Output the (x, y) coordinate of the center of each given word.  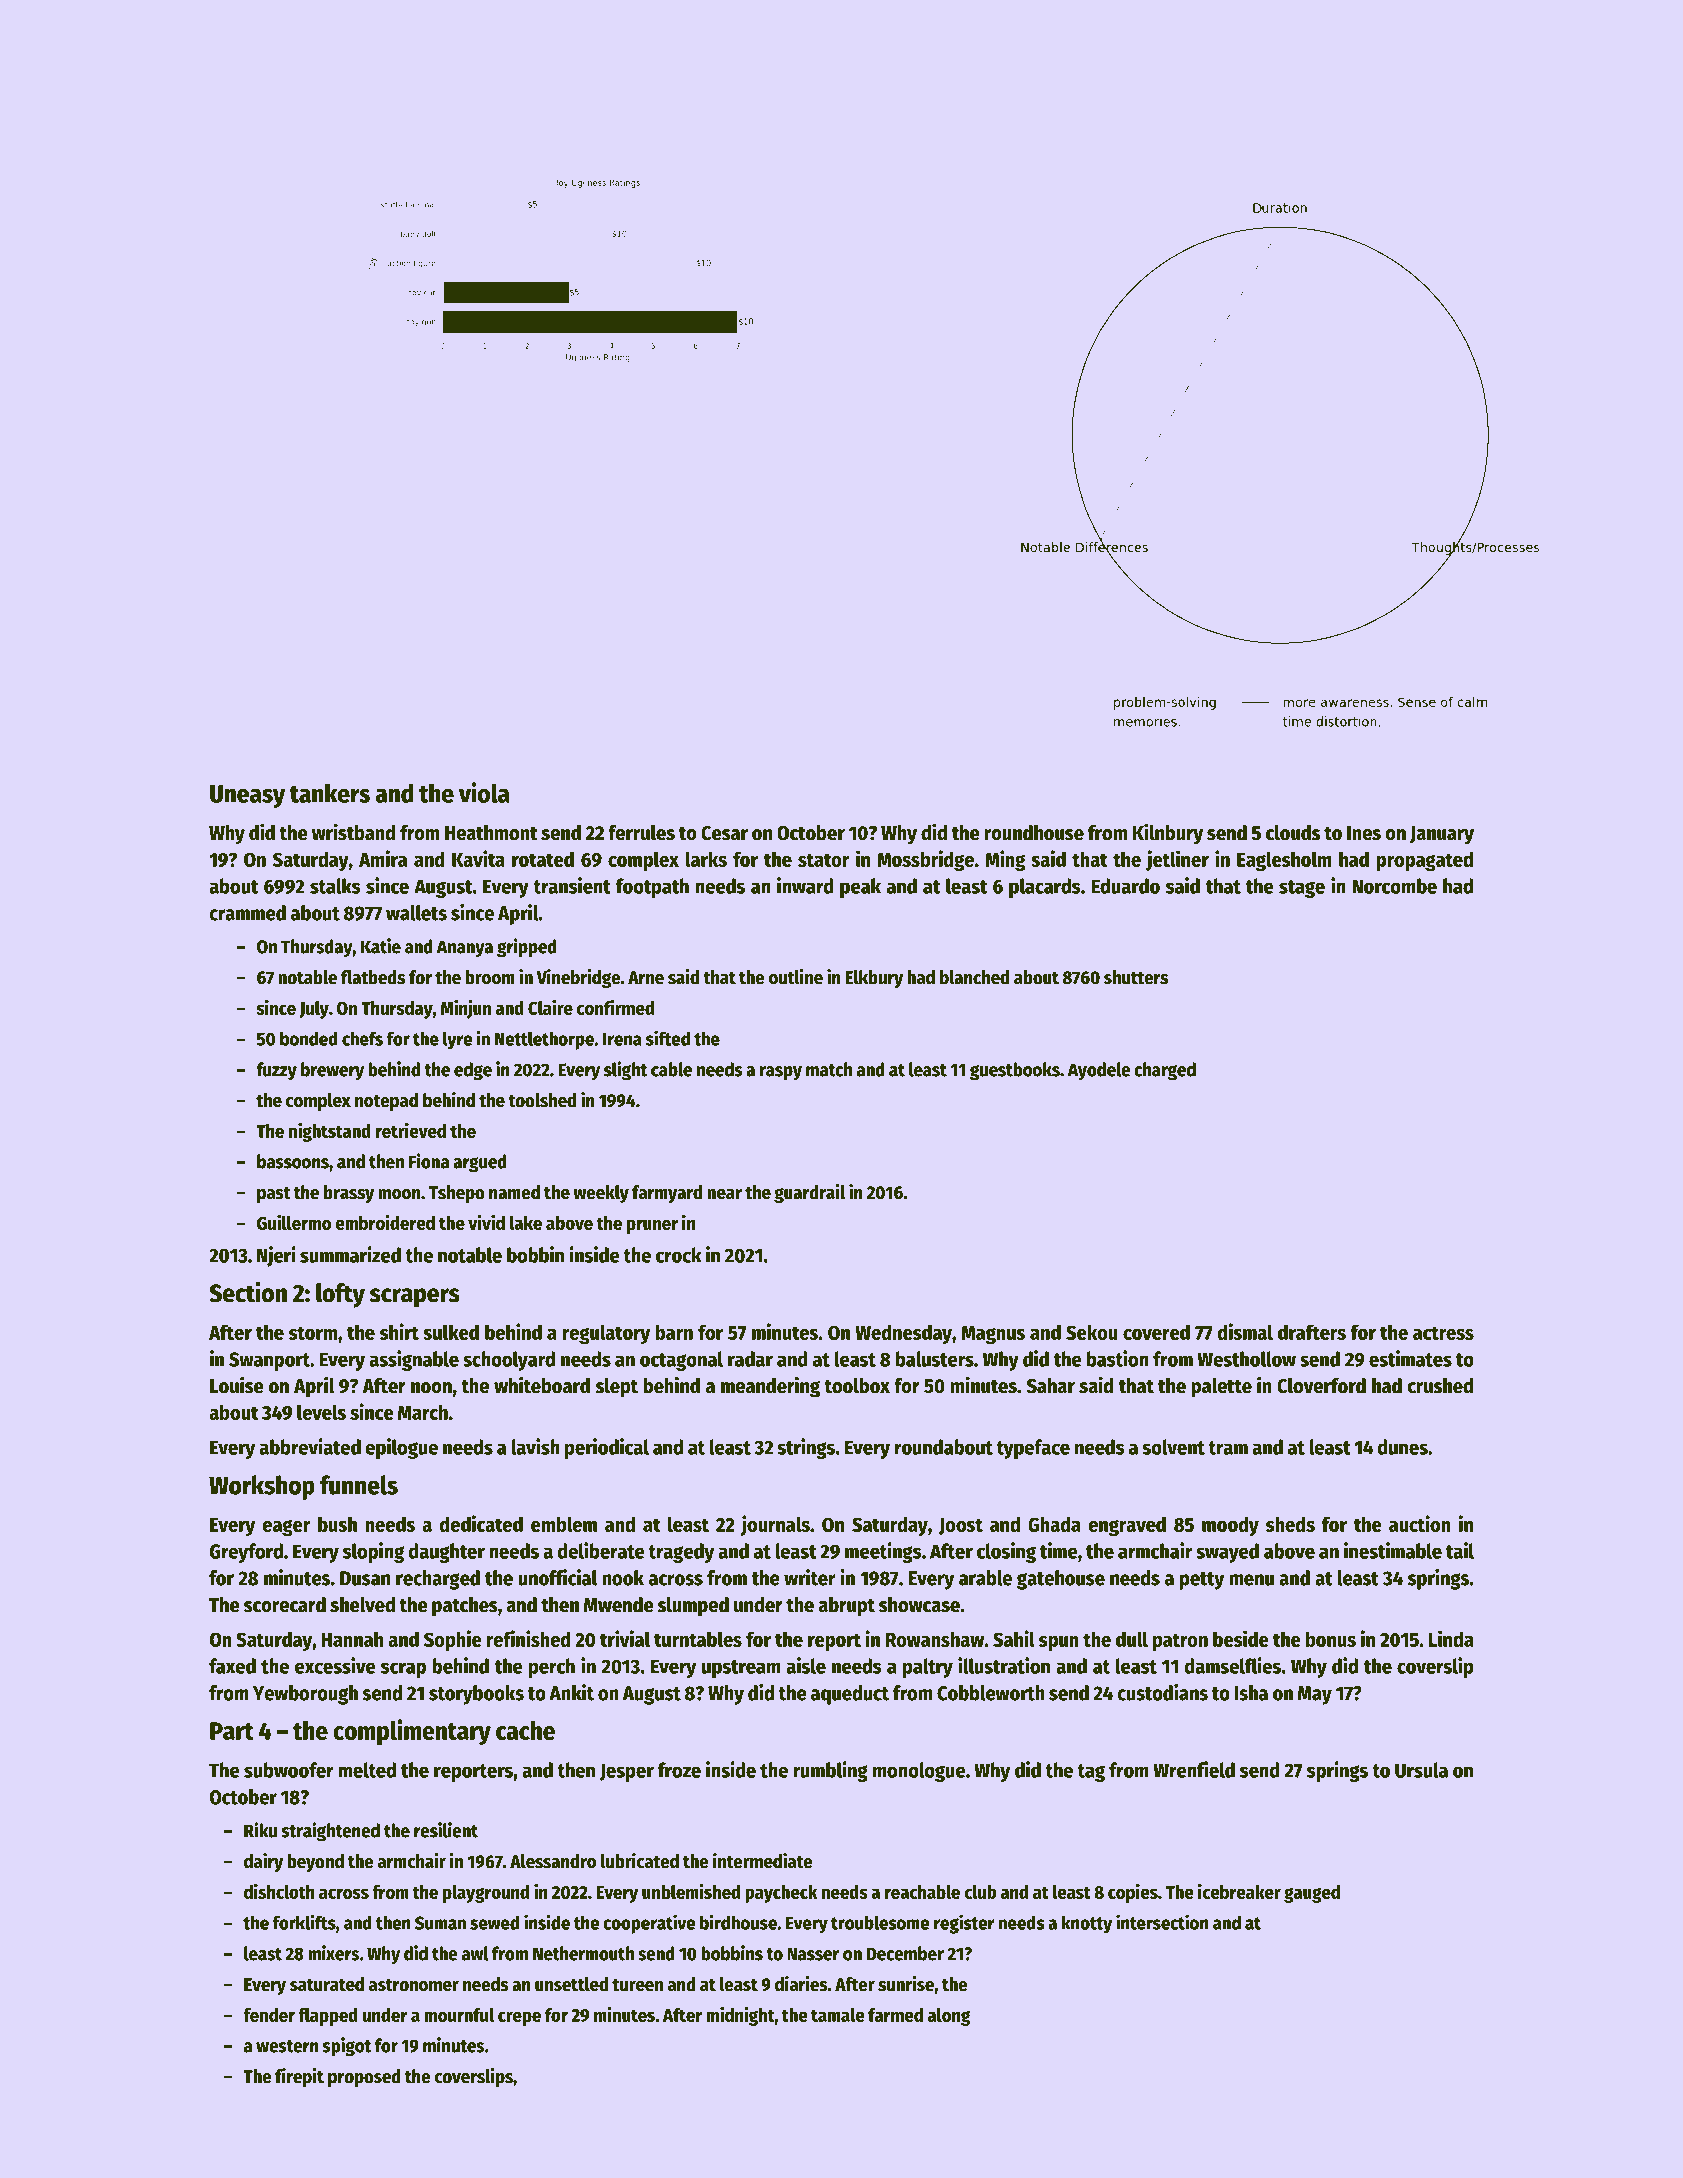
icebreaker (1239, 1891)
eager (286, 1527)
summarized (350, 1254)
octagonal (681, 1361)
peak (860, 888)
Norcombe (1394, 886)
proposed (364, 2078)
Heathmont (491, 833)
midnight (740, 2016)
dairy (263, 1862)
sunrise (906, 1984)
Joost (961, 1526)
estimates (1410, 1358)
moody (1230, 1526)
